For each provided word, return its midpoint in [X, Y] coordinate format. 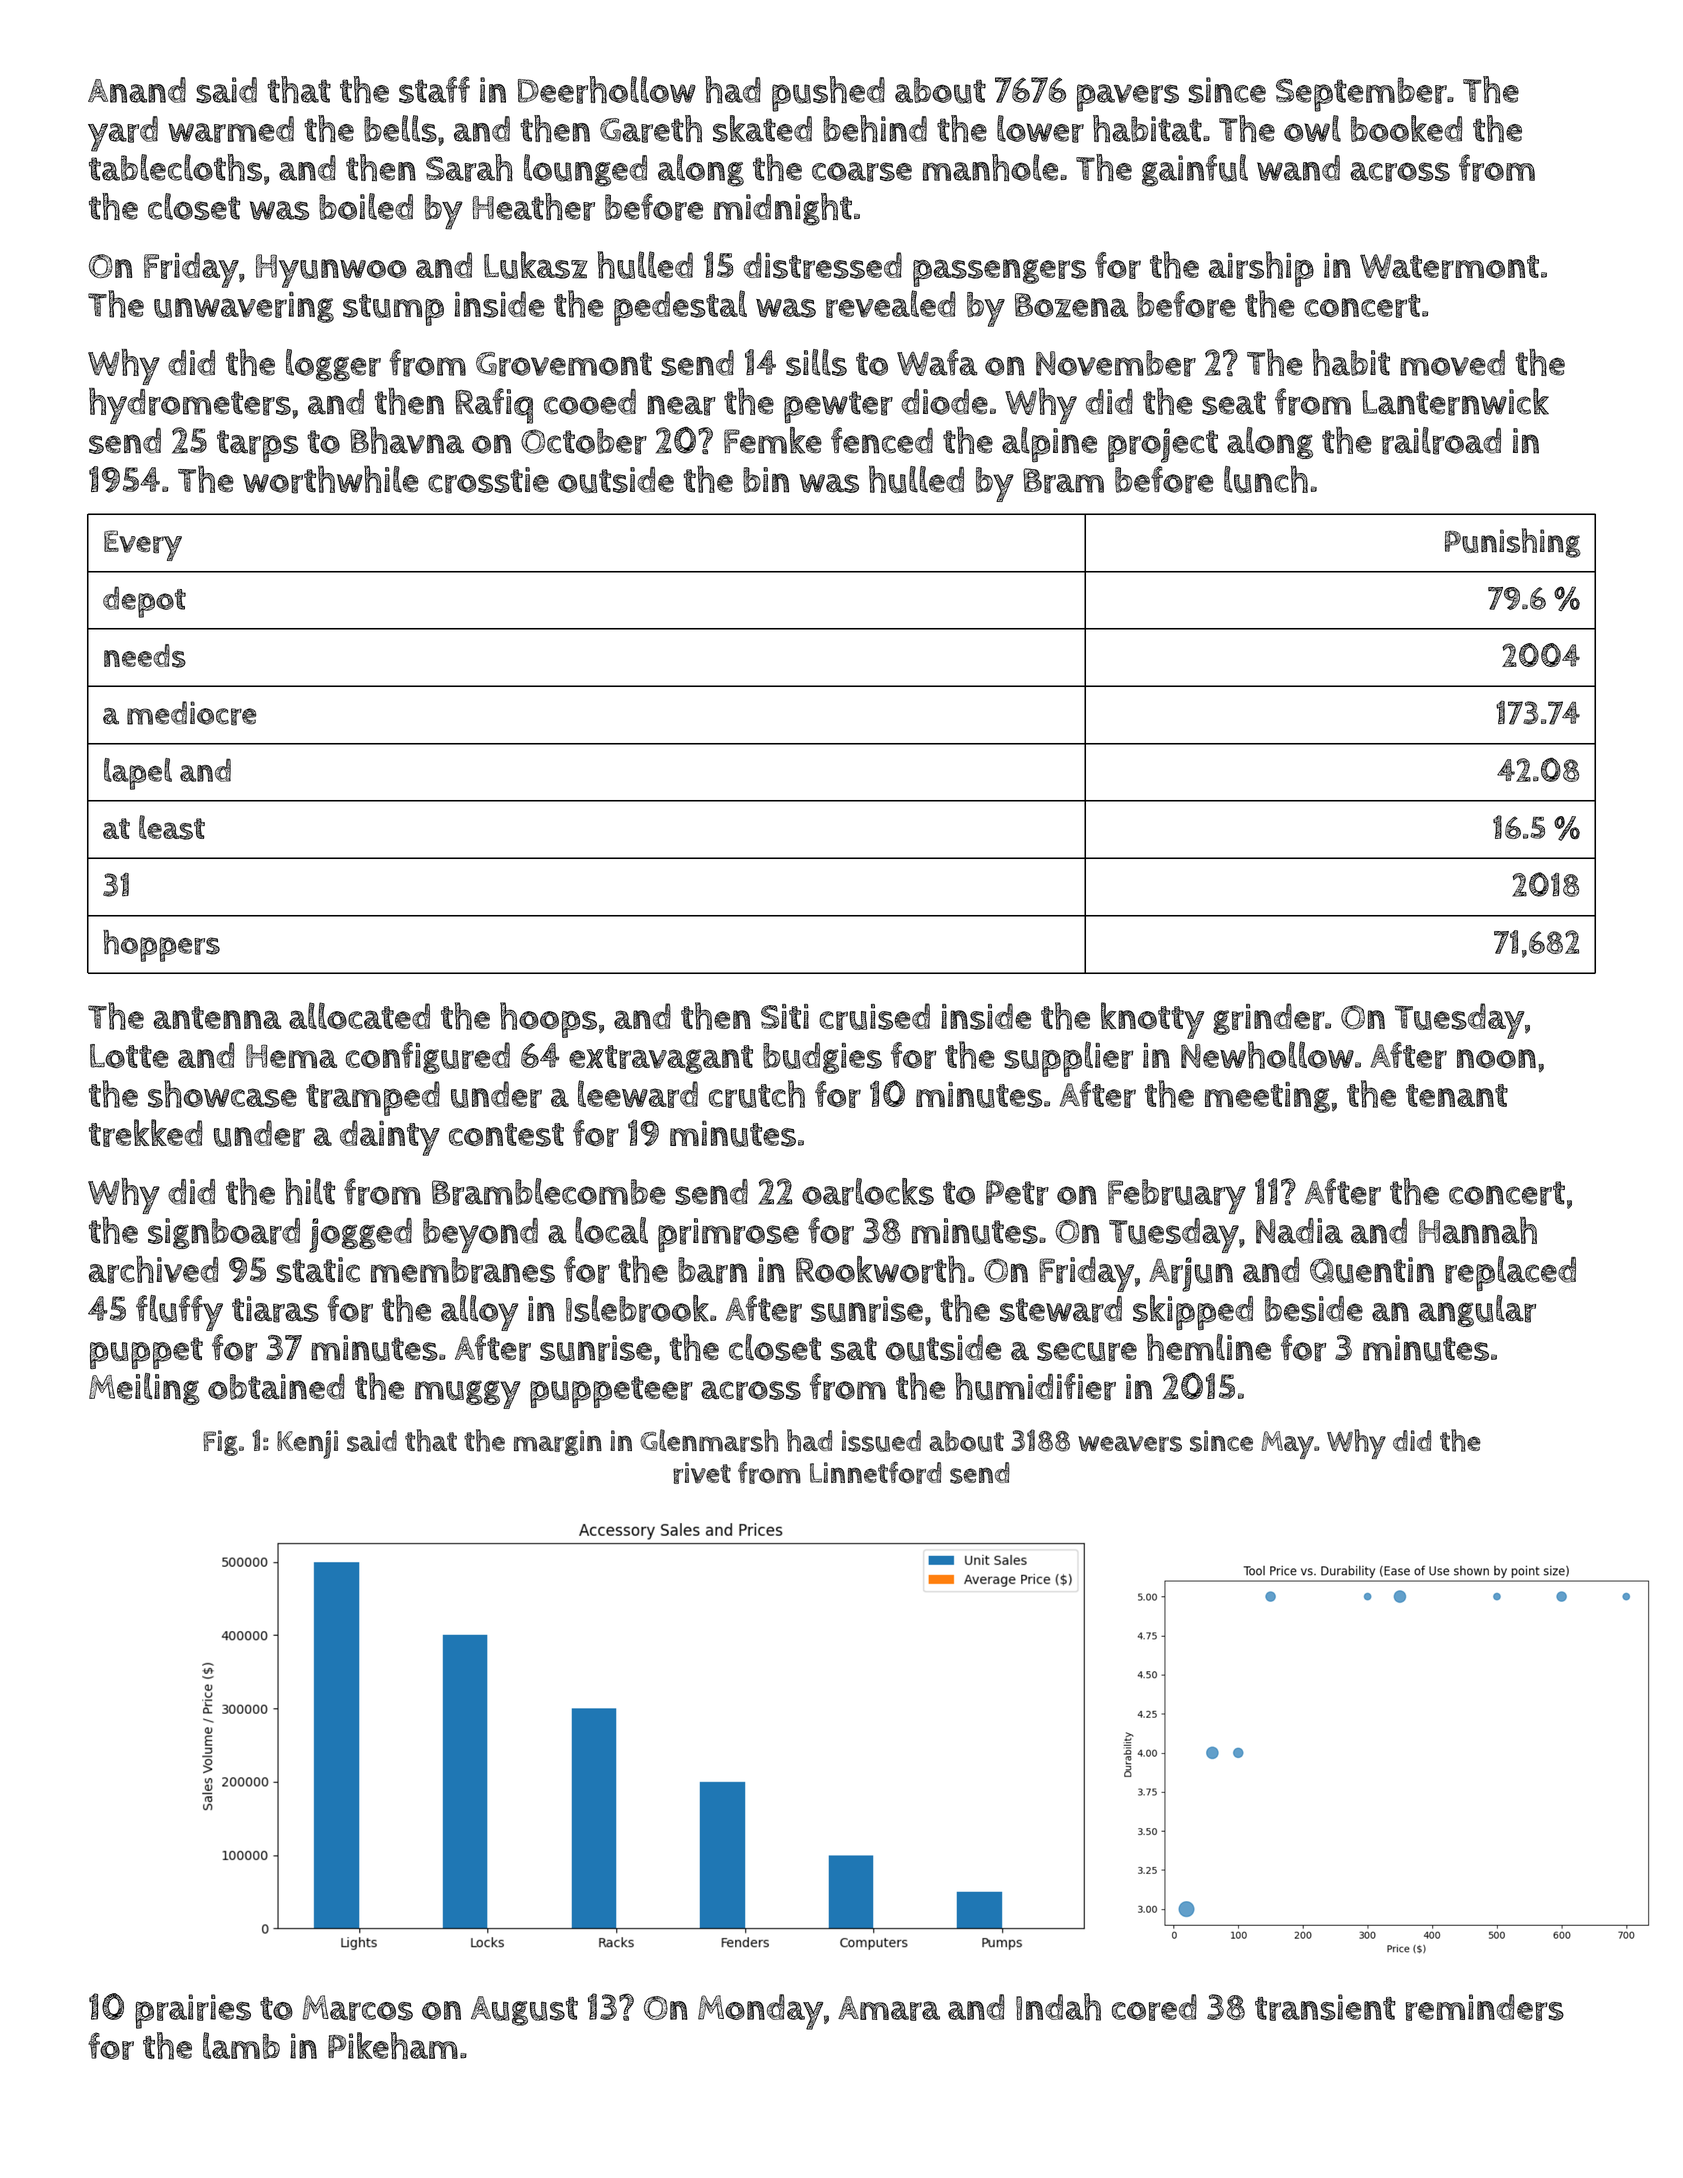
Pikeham [393, 2046]
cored [1154, 2007]
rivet [702, 1473]
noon [1496, 1059]
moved [1452, 363]
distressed [823, 265]
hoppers [161, 946]
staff [434, 90]
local [611, 1230]
